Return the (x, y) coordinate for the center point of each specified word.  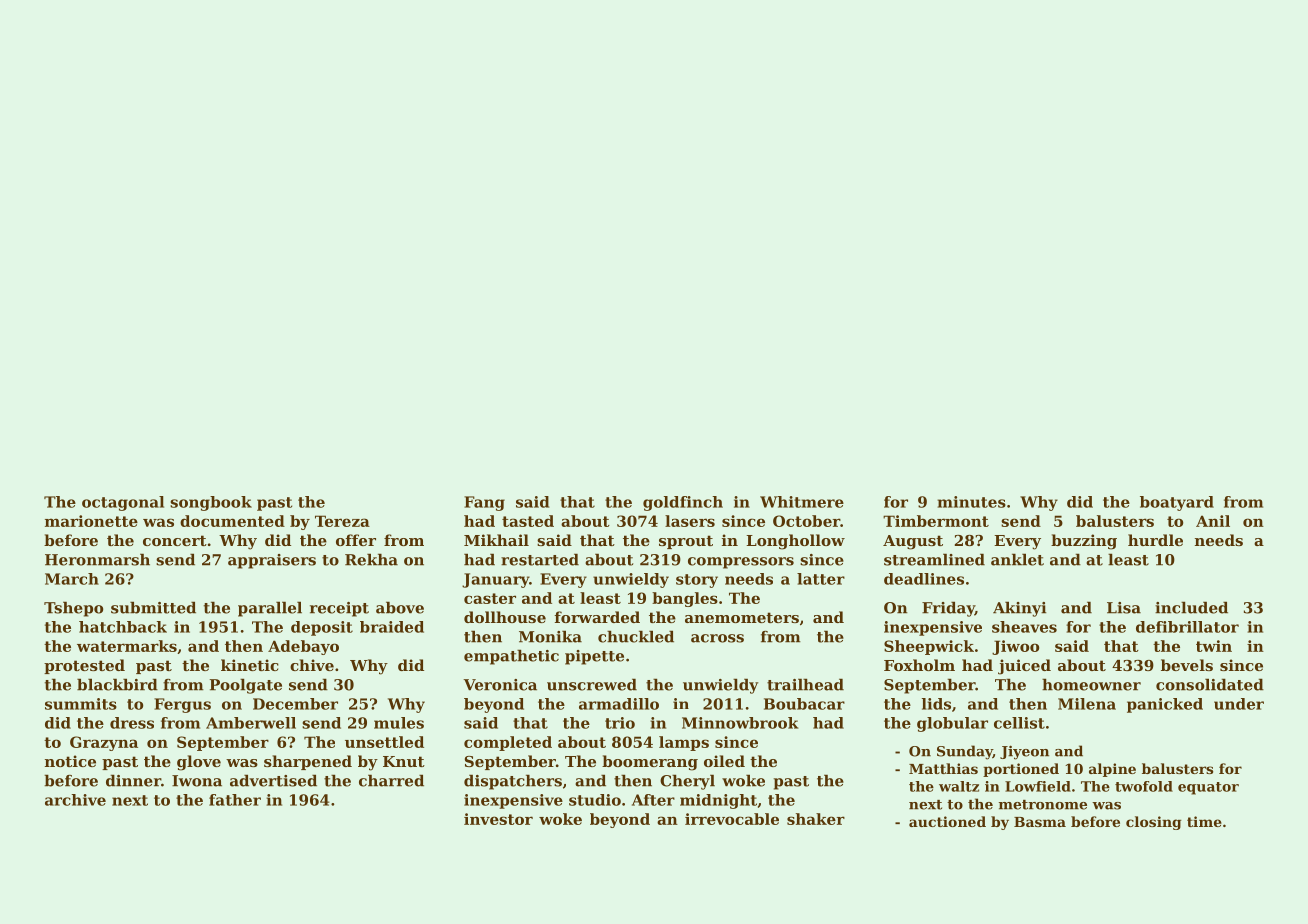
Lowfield (1038, 786)
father (235, 800)
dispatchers (513, 782)
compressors (741, 563)
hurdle (1155, 540)
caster (490, 598)
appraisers (272, 561)
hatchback (123, 627)
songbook (211, 503)
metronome (1043, 805)
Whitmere (802, 502)
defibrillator (1187, 627)
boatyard (1177, 503)
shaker (816, 819)
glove (199, 763)
